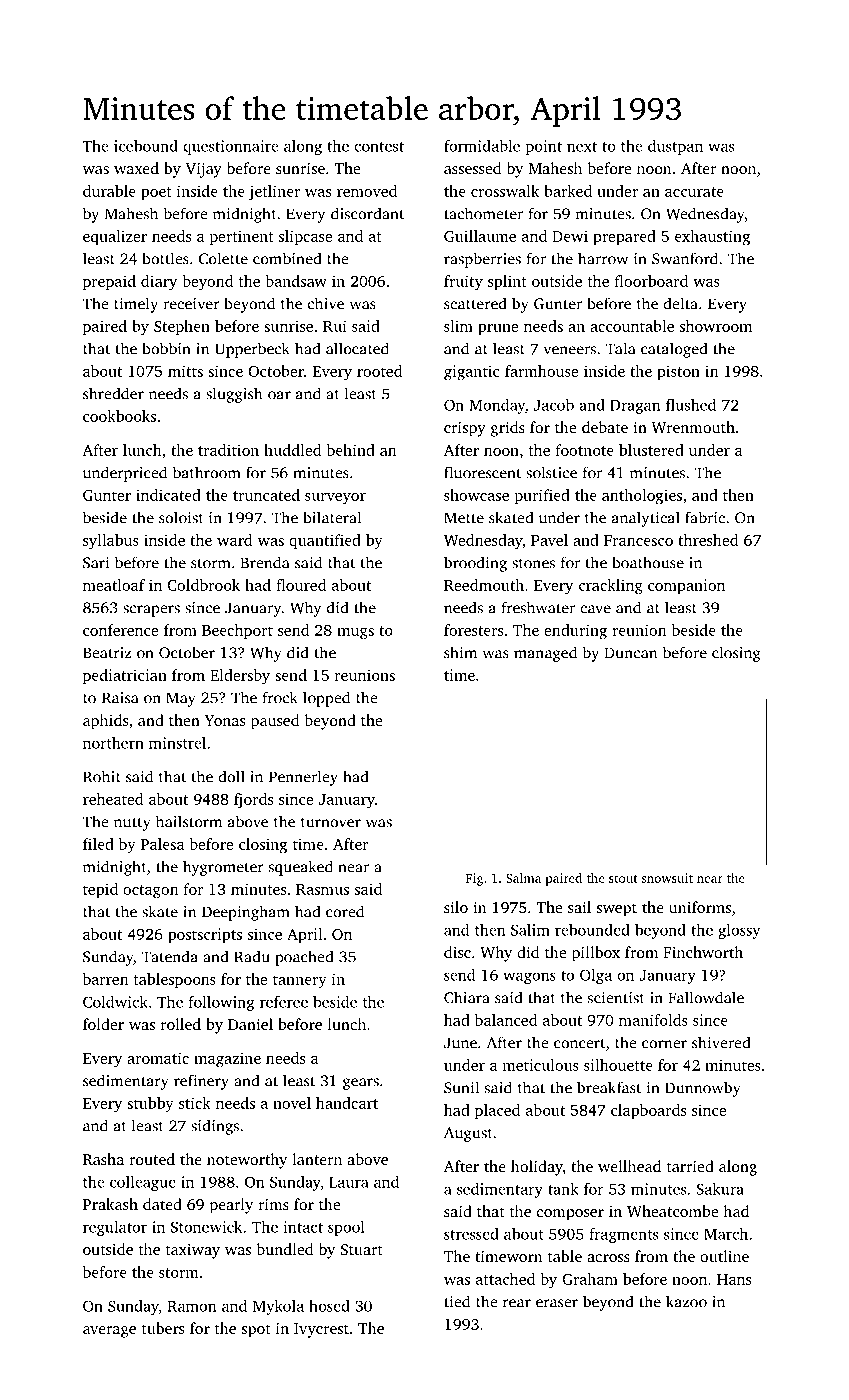 Image resolution: width=849 pixels, height=1400 pixels. What do you see at coordinates (156, 193) in the screenshot?
I see `poet` at bounding box center [156, 193].
